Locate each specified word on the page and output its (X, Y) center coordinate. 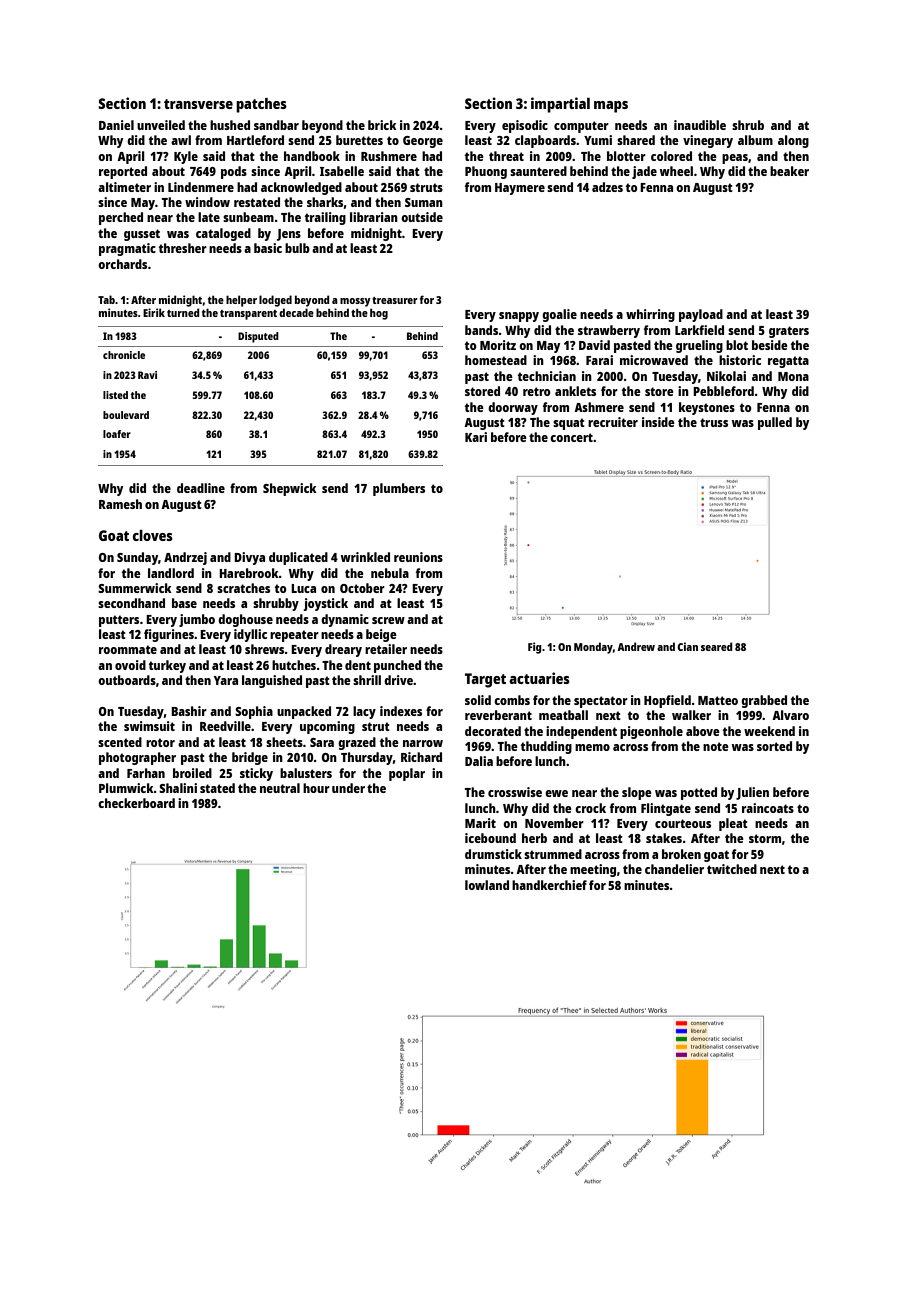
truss (714, 422)
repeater (294, 636)
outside (422, 217)
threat (506, 156)
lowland (487, 885)
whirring (650, 315)
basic (268, 248)
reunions (418, 557)
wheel (676, 171)
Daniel (116, 125)
